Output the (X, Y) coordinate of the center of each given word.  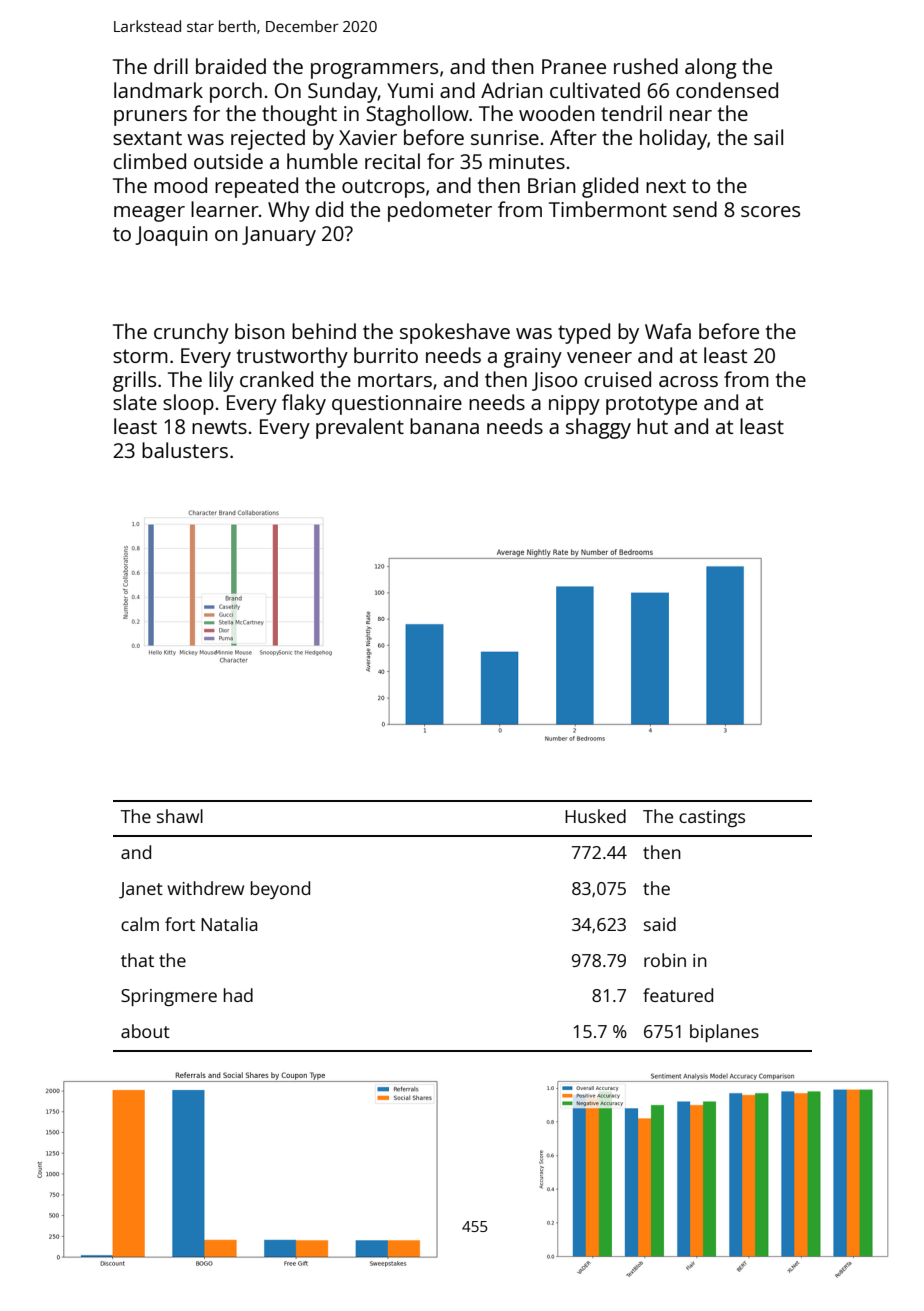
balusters (185, 450)
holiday (673, 139)
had (238, 995)
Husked (595, 816)
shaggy (598, 428)
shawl (180, 816)
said (660, 924)
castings (712, 818)
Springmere (169, 997)
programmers (374, 71)
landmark (158, 90)
